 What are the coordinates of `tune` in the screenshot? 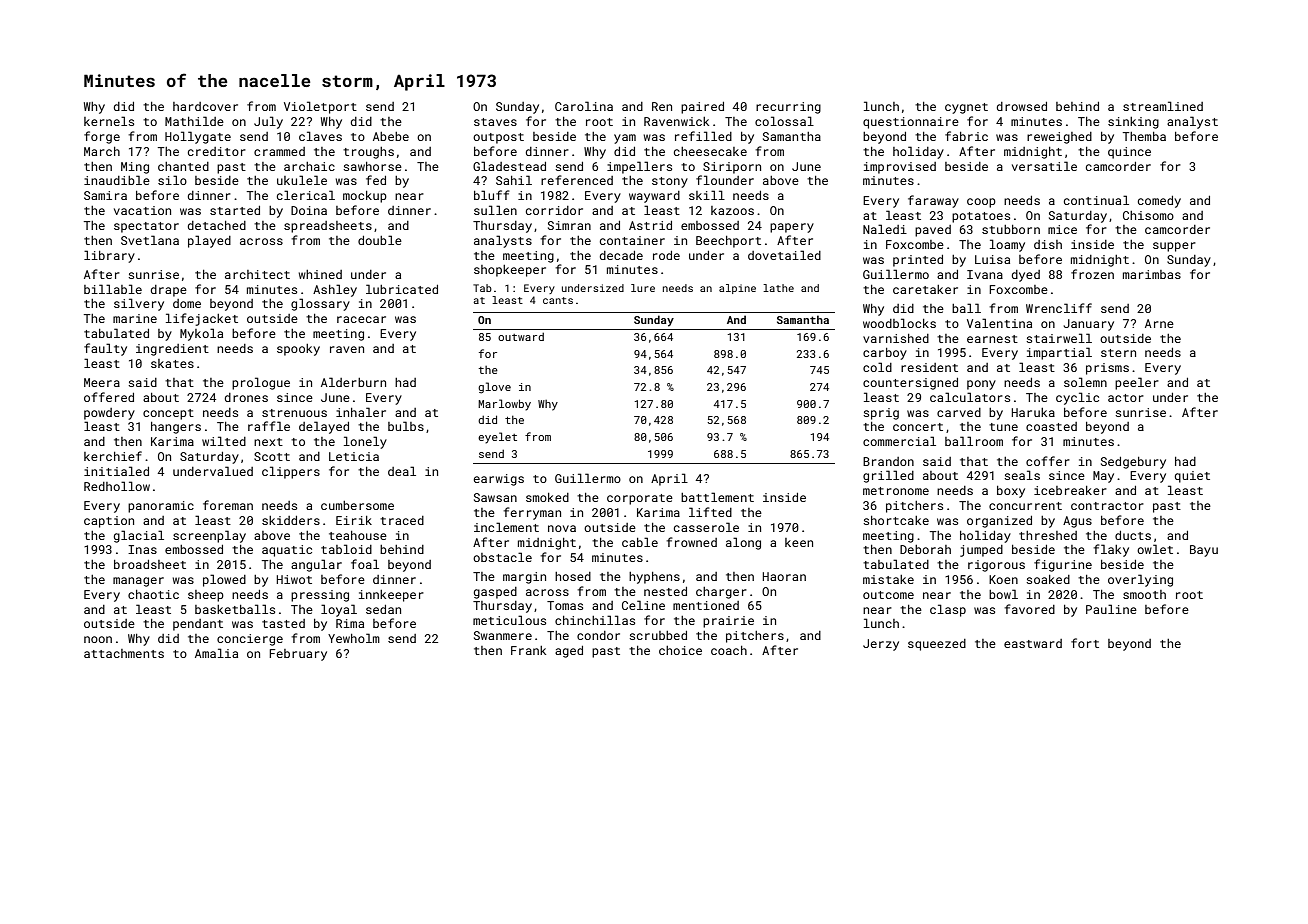 It's located at (1003, 427).
